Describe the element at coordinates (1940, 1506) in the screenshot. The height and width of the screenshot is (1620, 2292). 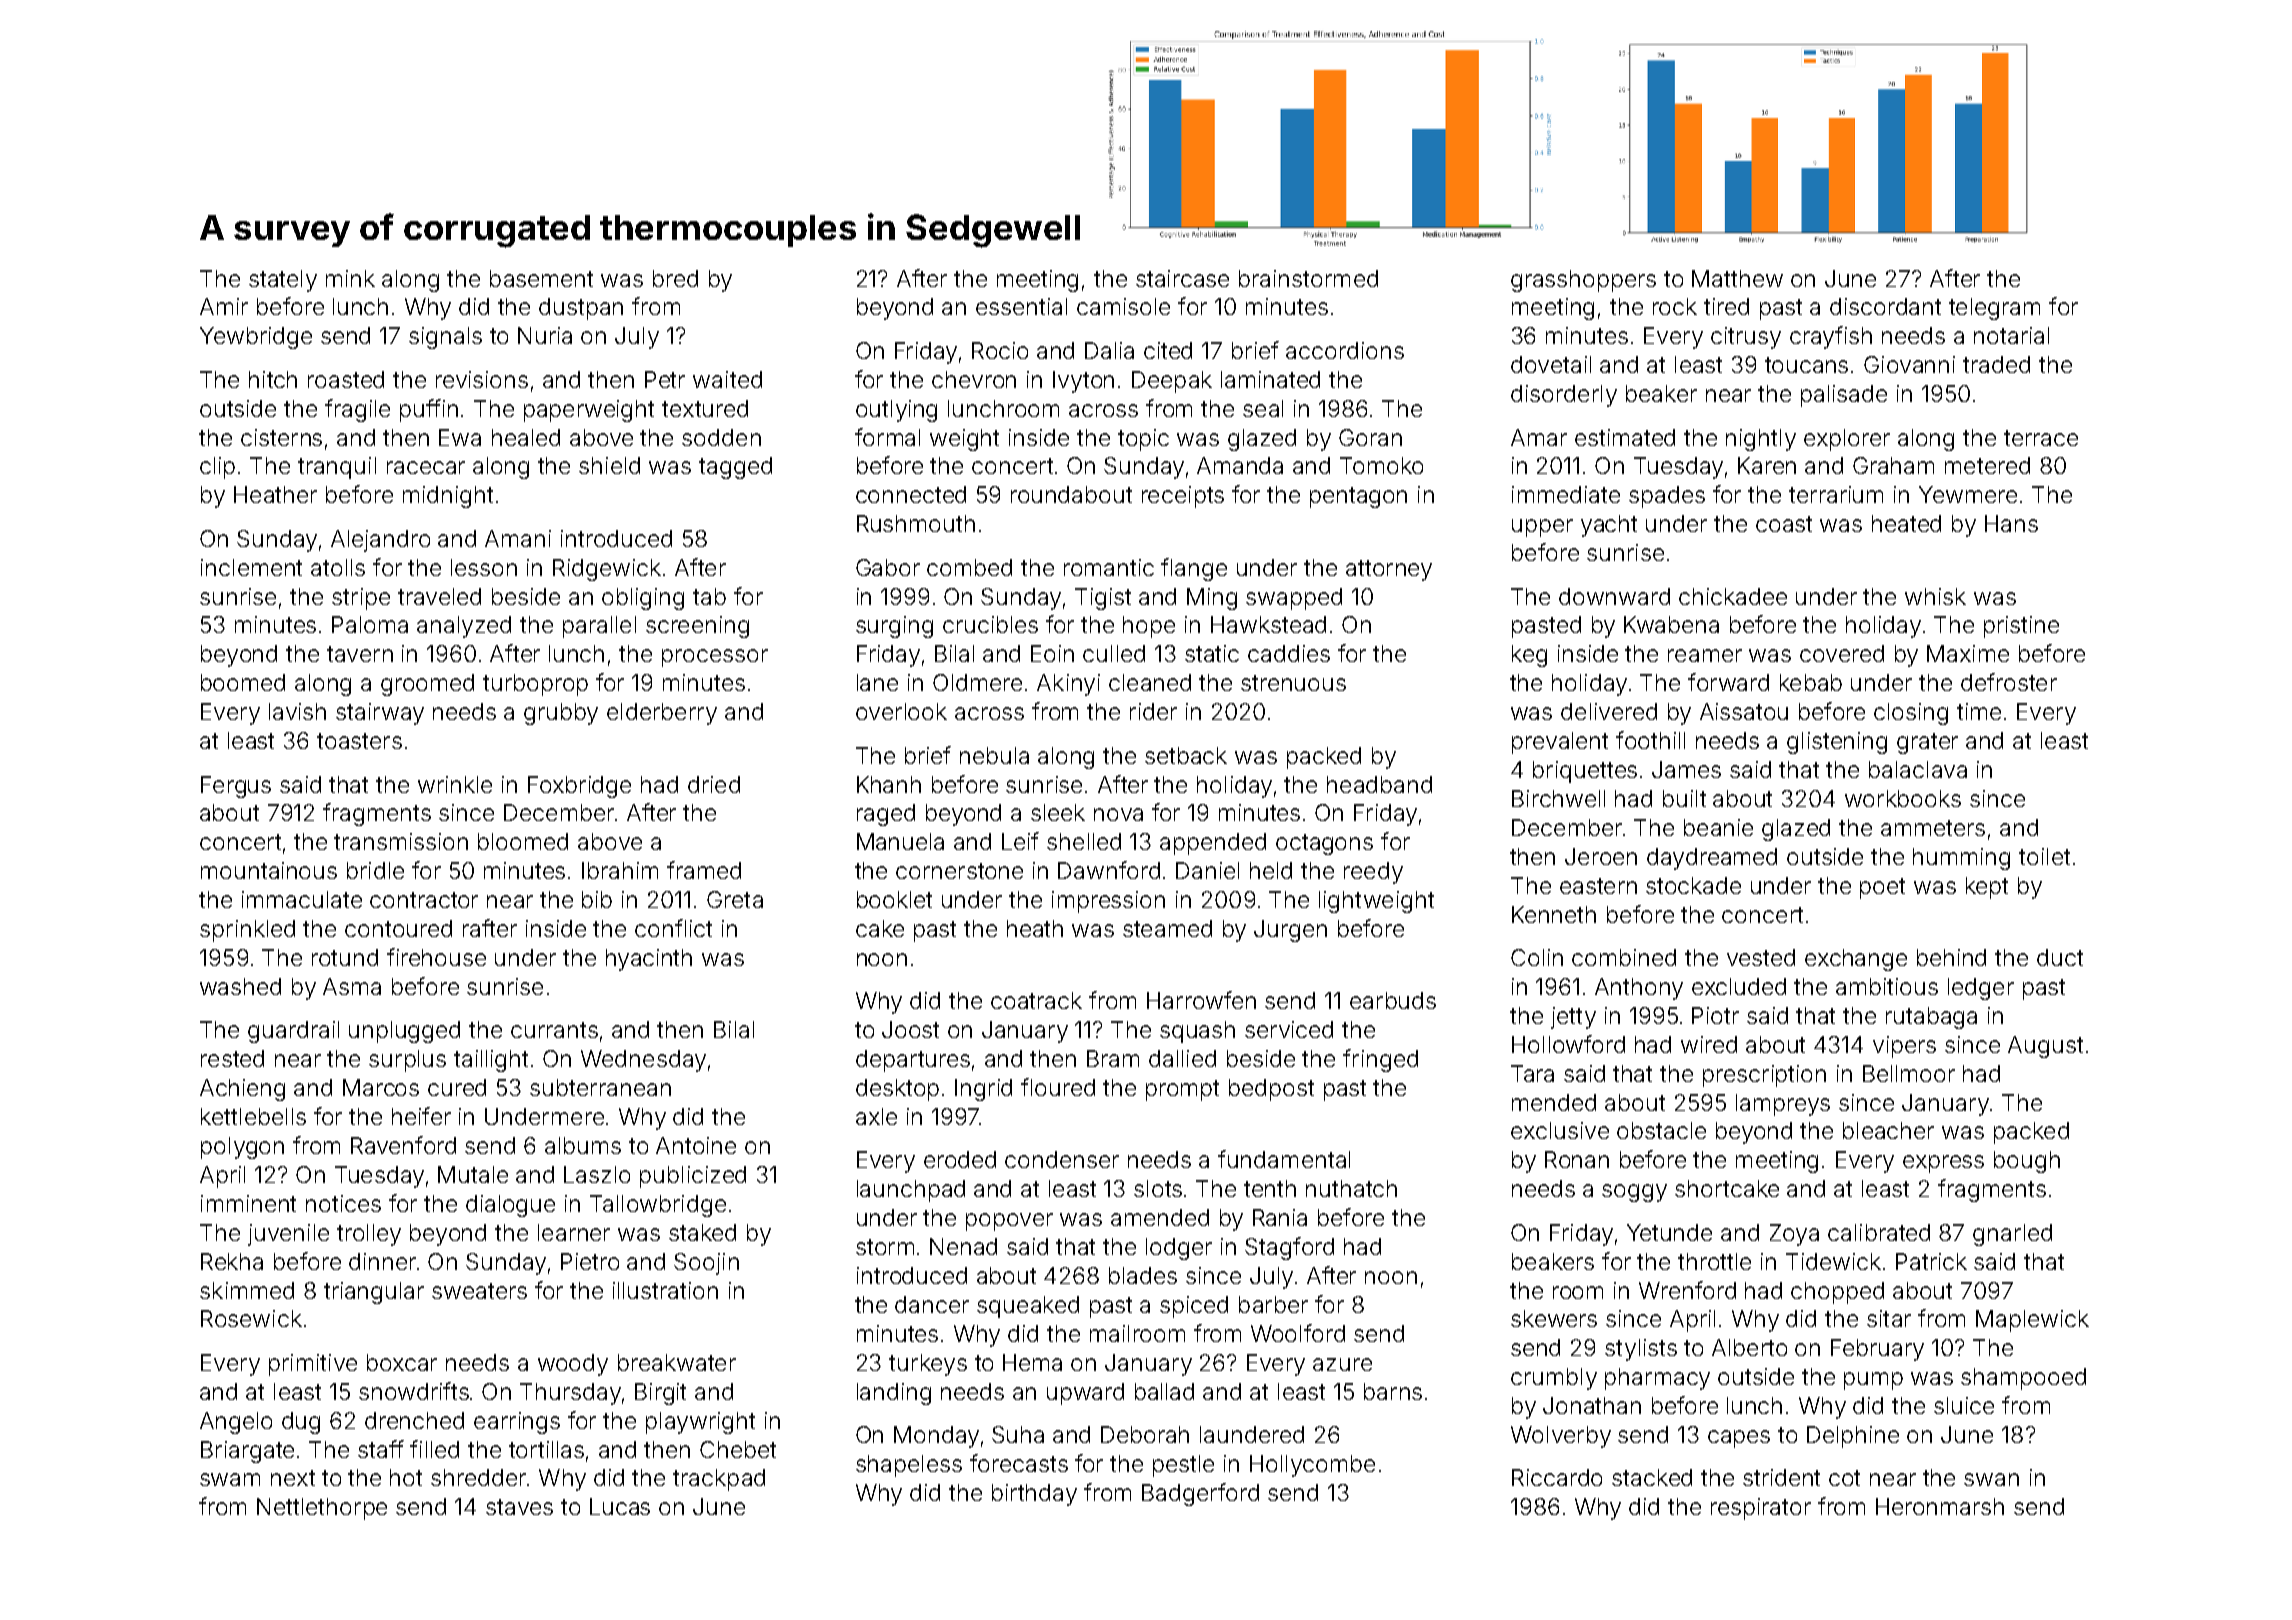
I see `Heronmarsh` at that location.
